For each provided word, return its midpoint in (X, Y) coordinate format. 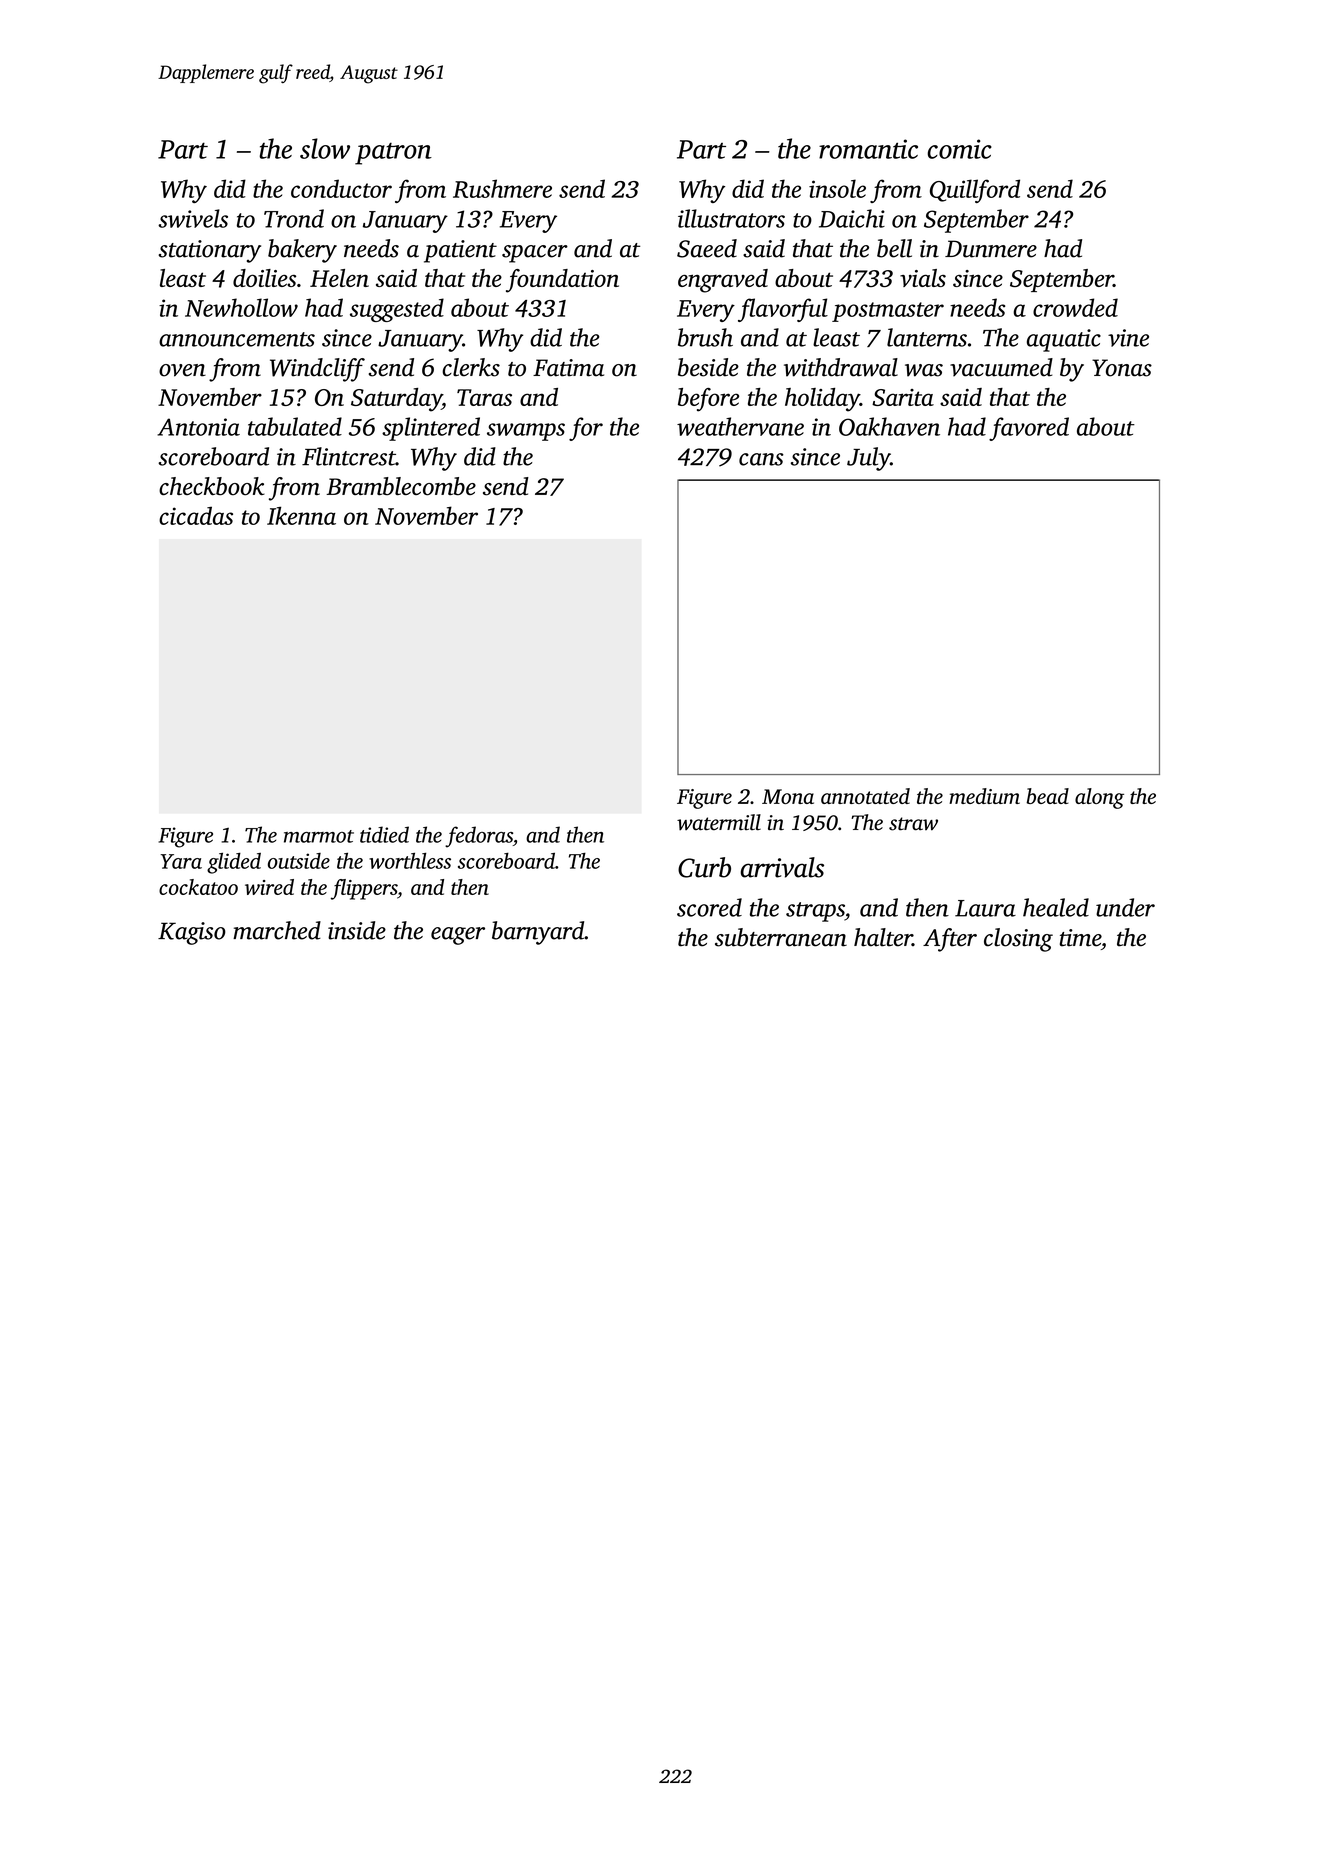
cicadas (196, 515)
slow (325, 148)
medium (984, 796)
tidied (384, 834)
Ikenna (301, 515)
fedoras (479, 837)
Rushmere (502, 188)
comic (959, 149)
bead (1047, 796)
